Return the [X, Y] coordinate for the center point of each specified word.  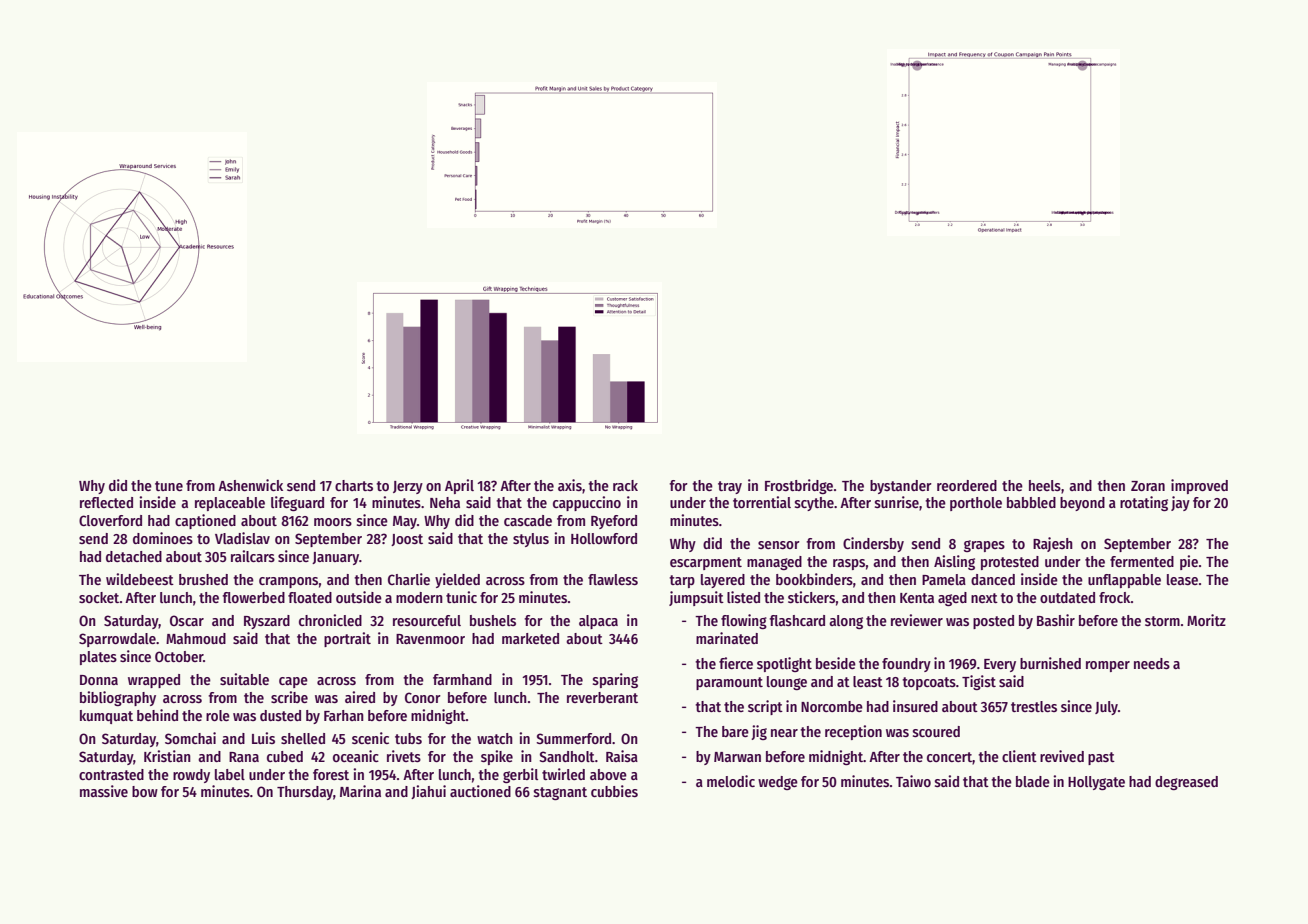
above [608, 774]
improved [1199, 486]
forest [331, 774]
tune [169, 486]
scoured [936, 731]
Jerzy [408, 487]
